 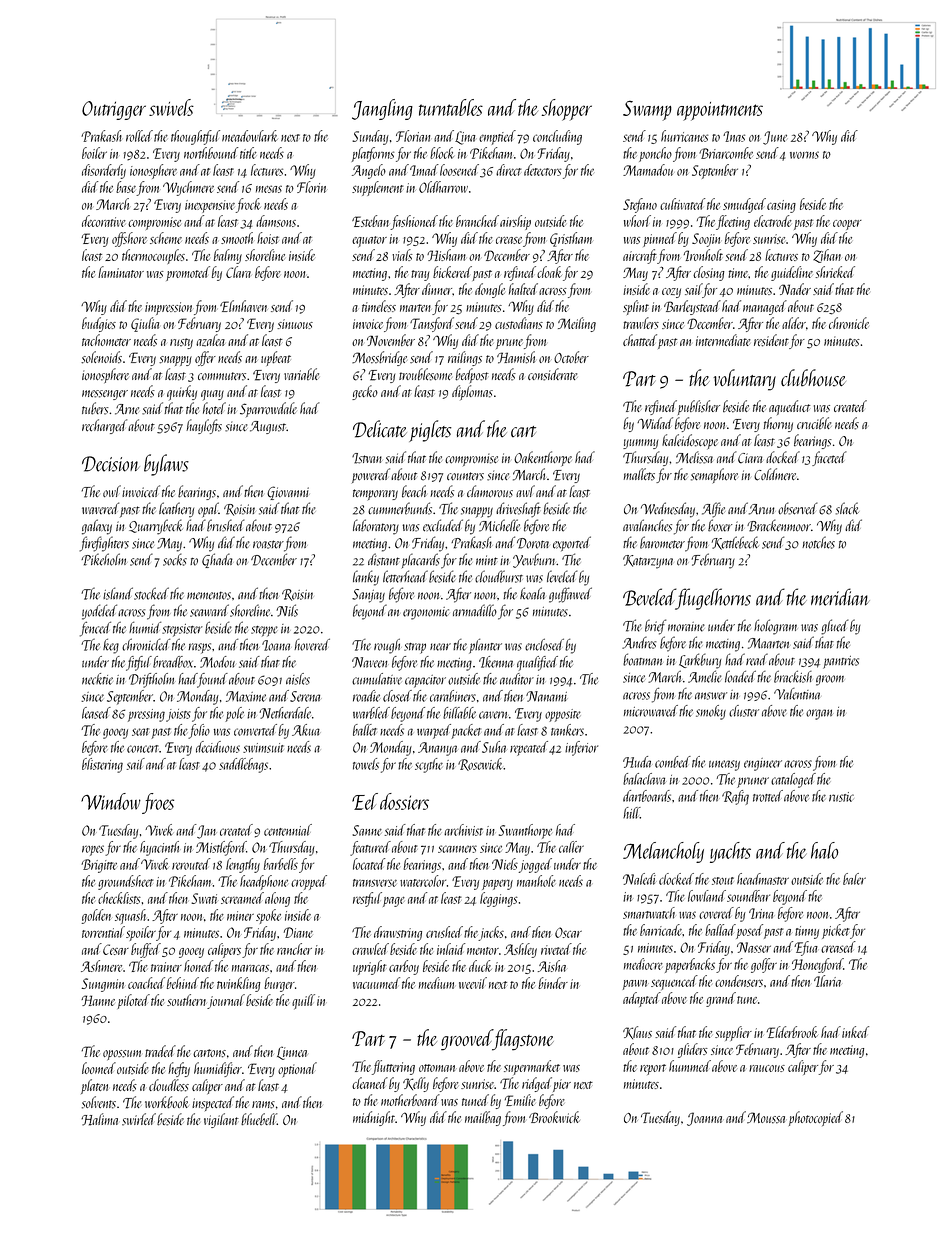 I want to click on disorderly, so click(x=104, y=171).
